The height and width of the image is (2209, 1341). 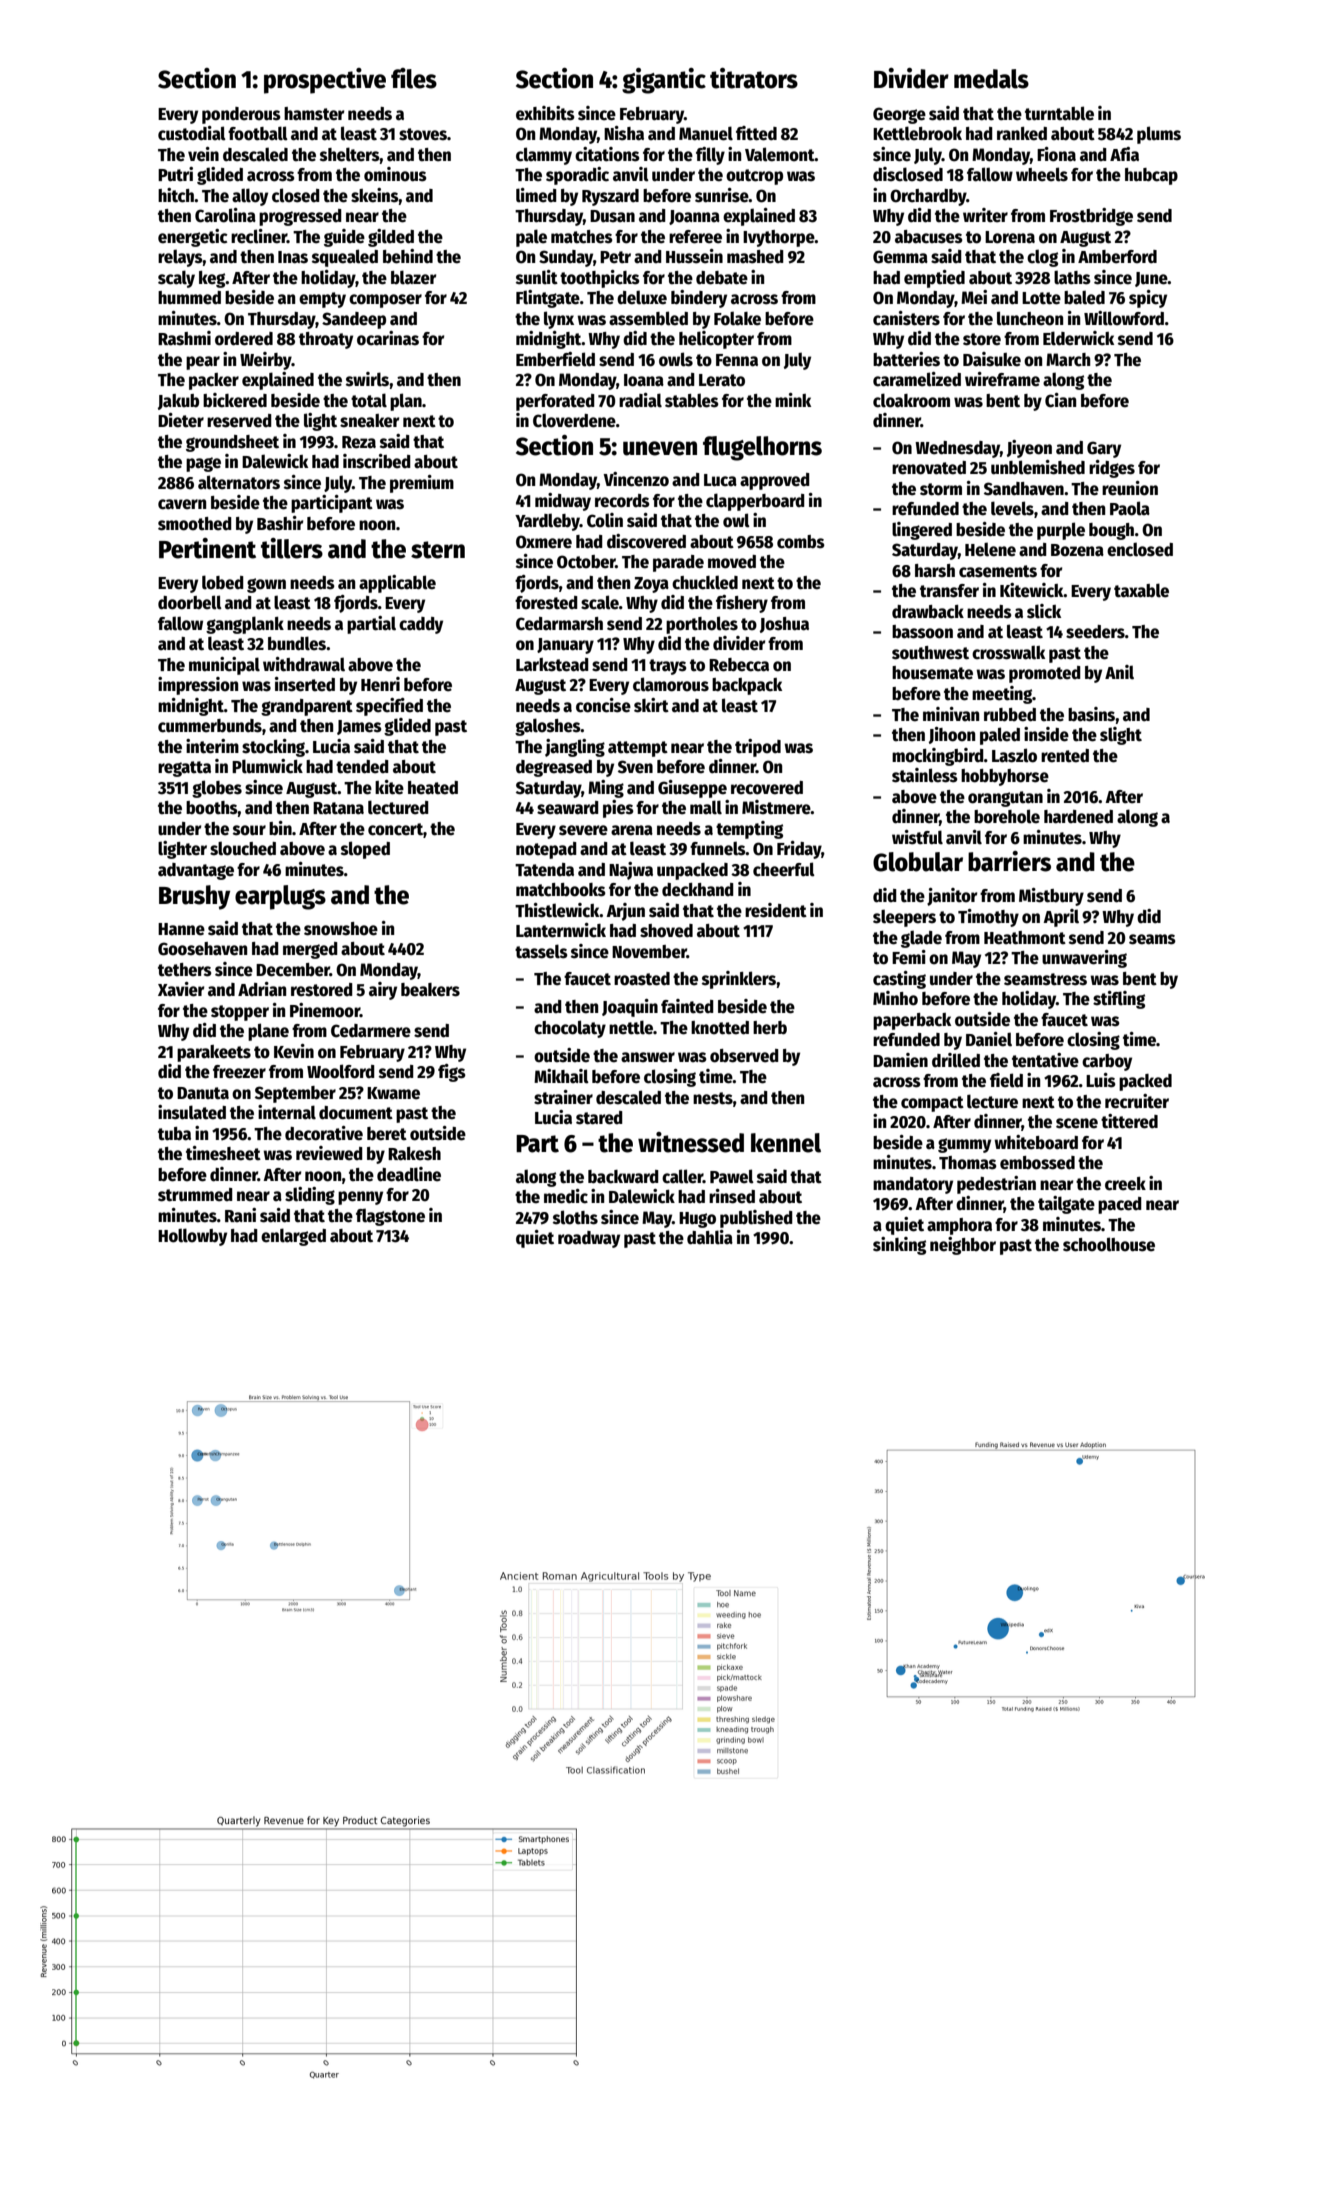 What do you see at coordinates (250, 197) in the image?
I see `alloy` at bounding box center [250, 197].
